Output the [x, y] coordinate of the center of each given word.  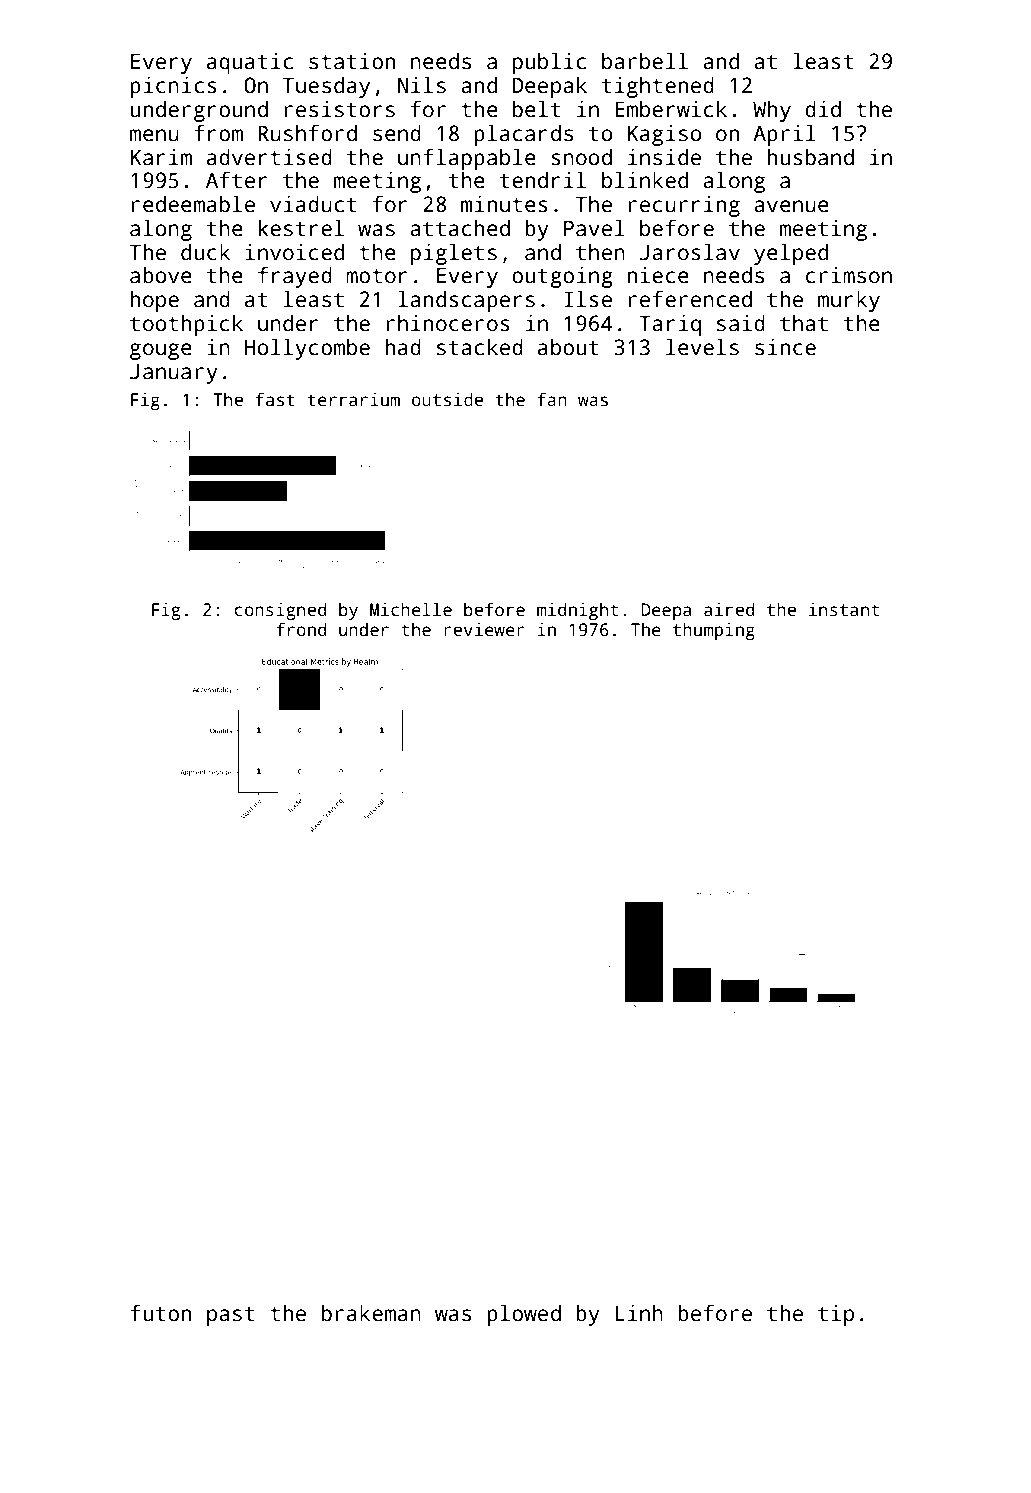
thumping [714, 631]
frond [301, 629]
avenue [791, 206]
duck [205, 252]
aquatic [250, 63]
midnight [577, 611]
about [568, 347]
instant [844, 610]
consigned [280, 611]
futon [160, 1313]
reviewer [484, 630]
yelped [791, 254]
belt [537, 109]
